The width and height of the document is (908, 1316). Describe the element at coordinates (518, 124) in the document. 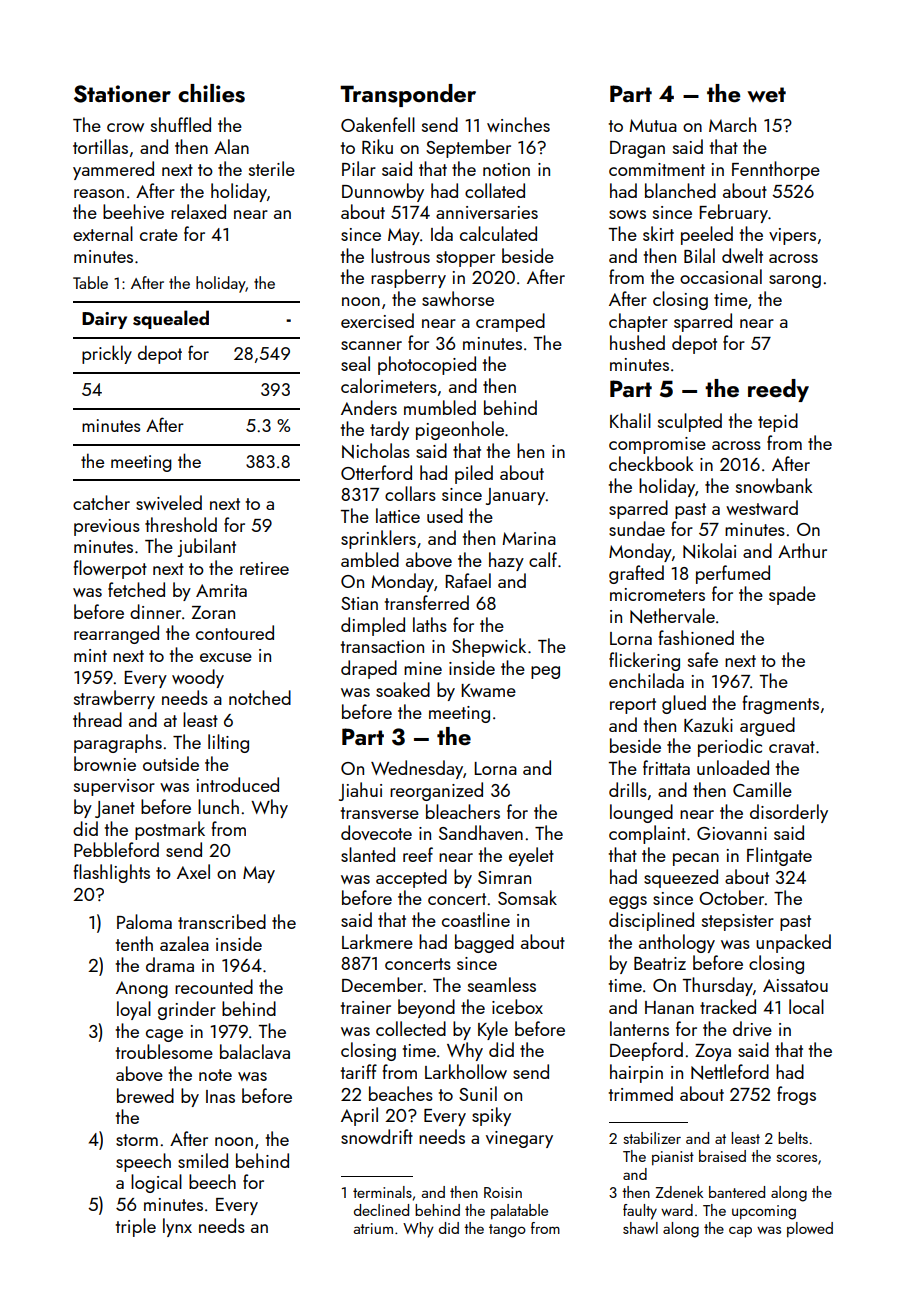

I see `winches` at that location.
